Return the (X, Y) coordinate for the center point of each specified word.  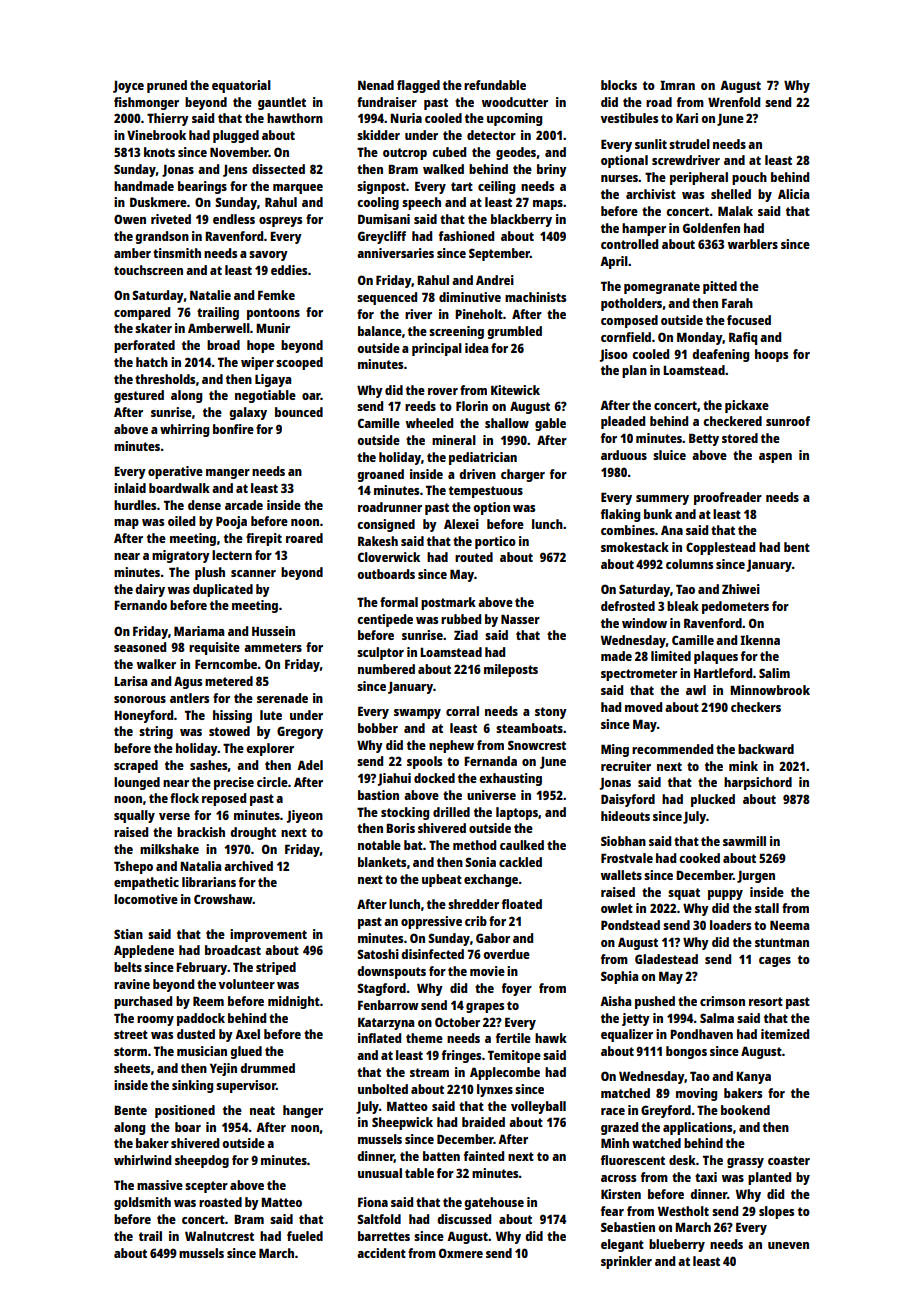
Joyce (128, 87)
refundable (495, 85)
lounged (137, 783)
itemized (785, 1034)
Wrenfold (734, 102)
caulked (522, 845)
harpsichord (758, 783)
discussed (464, 1219)
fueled (305, 1236)
